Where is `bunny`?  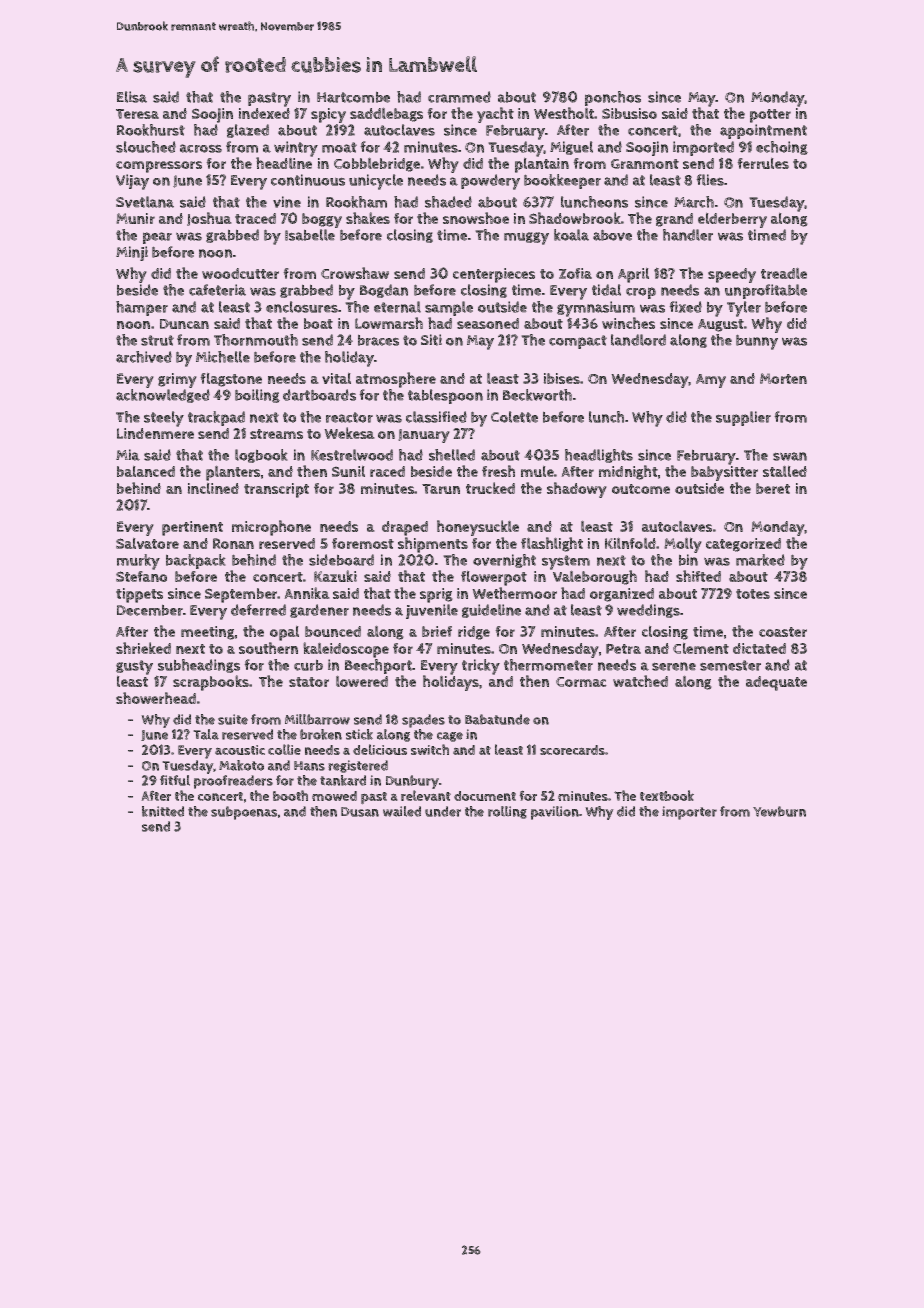 bunny is located at coordinates (757, 342).
